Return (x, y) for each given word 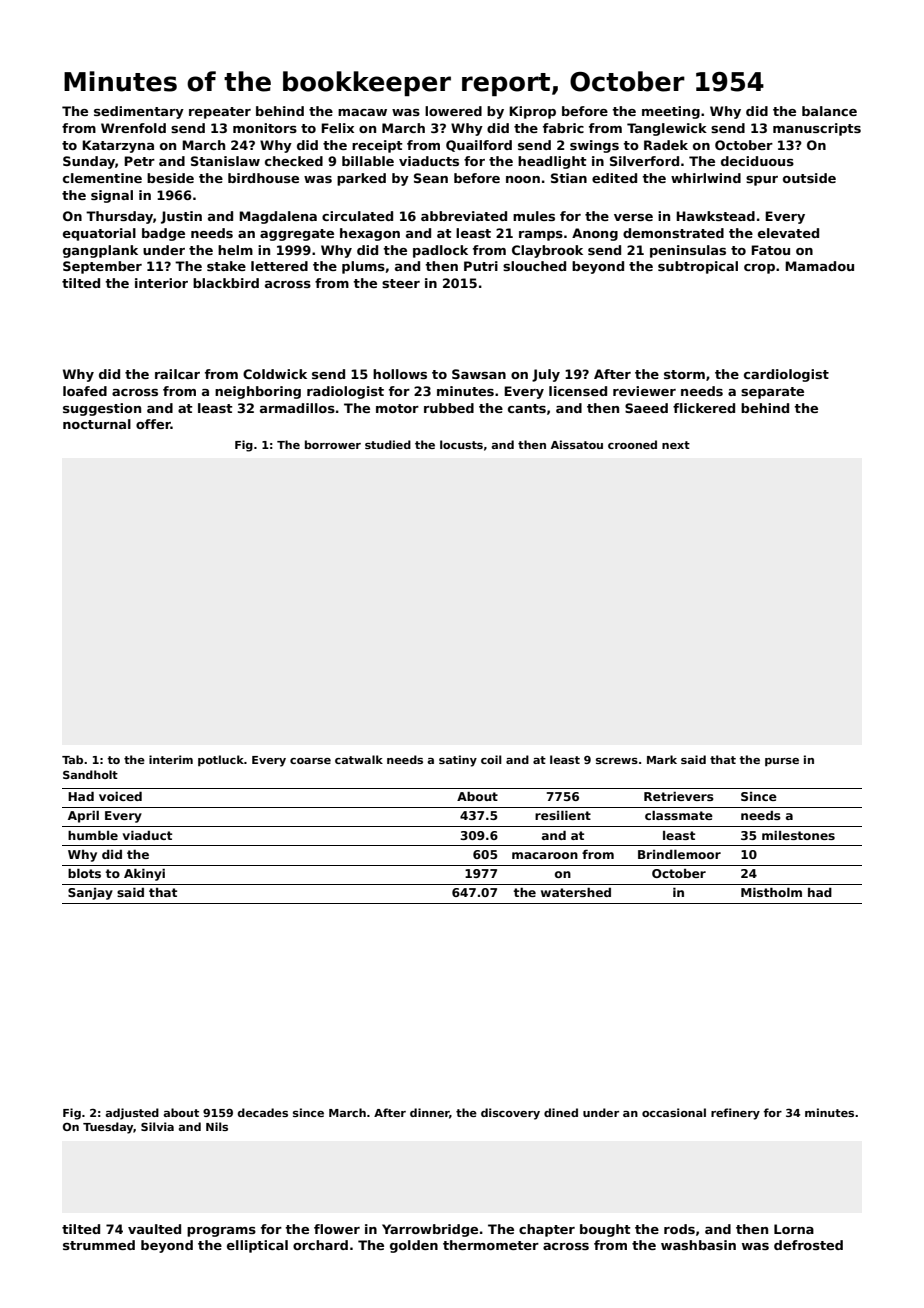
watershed (576, 892)
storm (684, 374)
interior (161, 283)
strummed (99, 1245)
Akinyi (144, 875)
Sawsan (479, 374)
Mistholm (771, 892)
